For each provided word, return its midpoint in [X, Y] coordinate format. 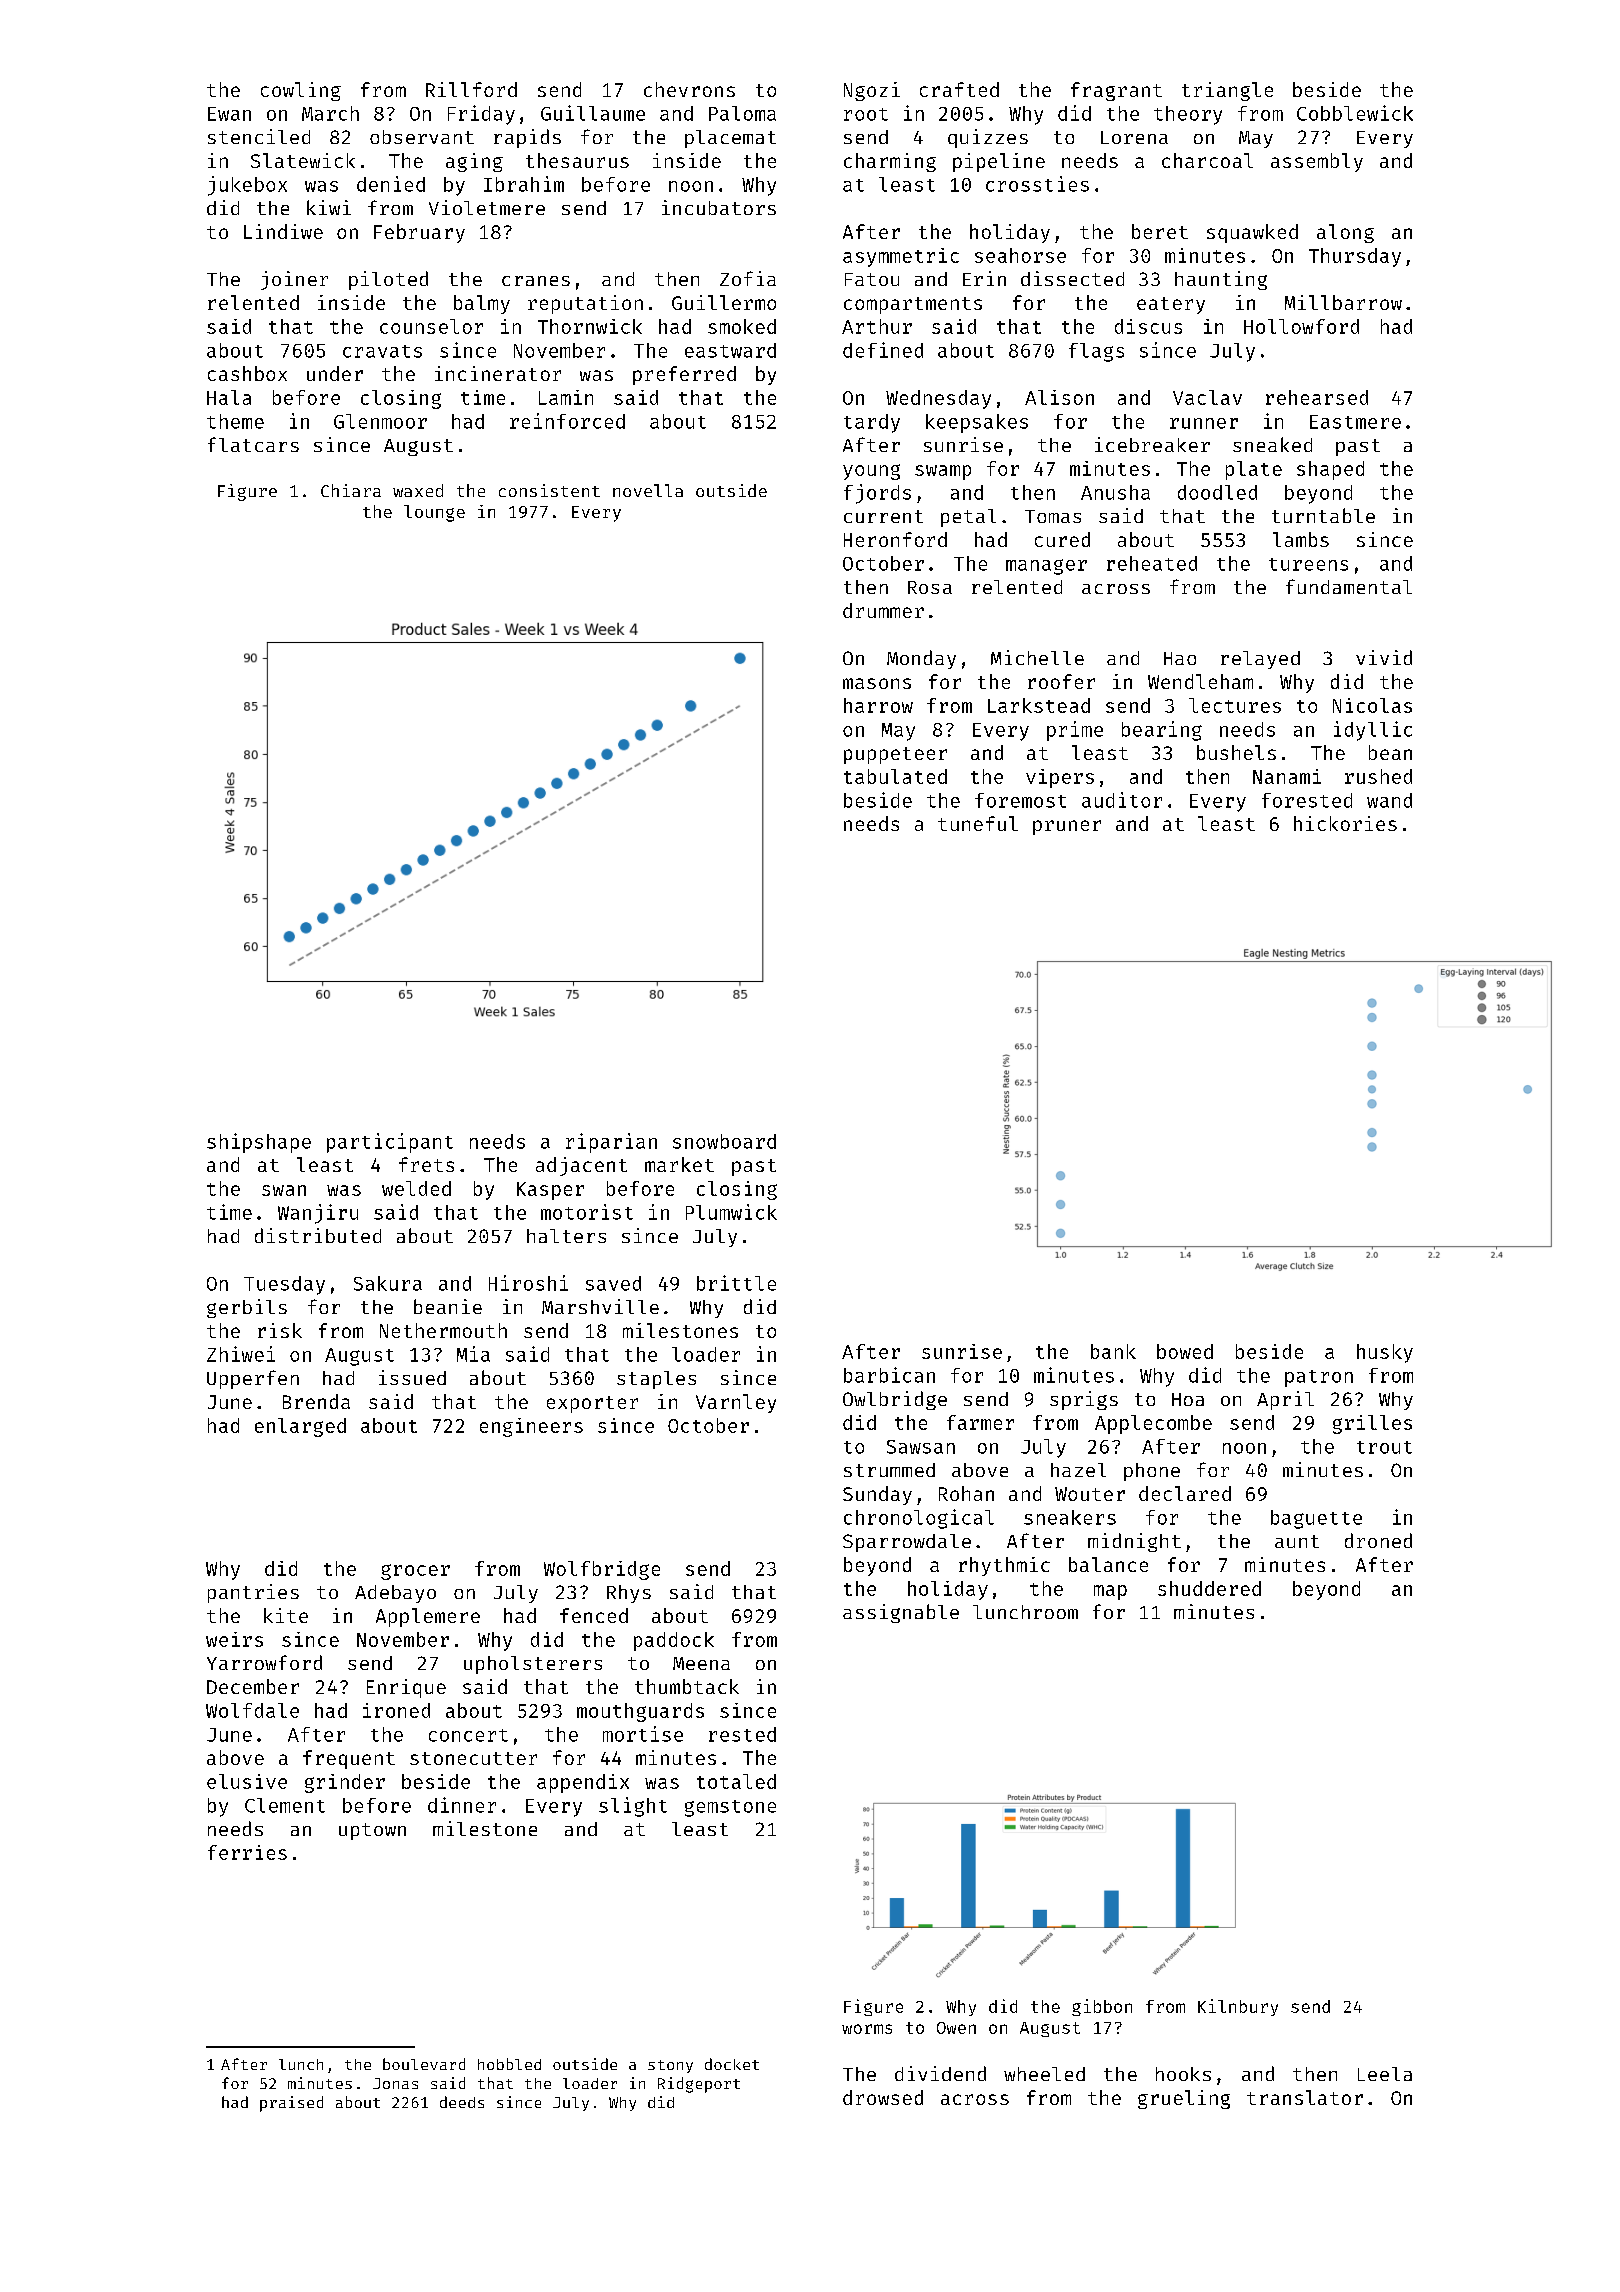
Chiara [351, 490]
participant [390, 1143]
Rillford [471, 89]
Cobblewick [1355, 113]
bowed [1185, 1351]
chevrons [689, 89]
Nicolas [1372, 705]
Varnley [736, 1403]
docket [732, 2064]
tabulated [895, 776]
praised [291, 2104]
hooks [1183, 2074]
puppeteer [895, 755]
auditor [1122, 800]
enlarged [300, 1427]
